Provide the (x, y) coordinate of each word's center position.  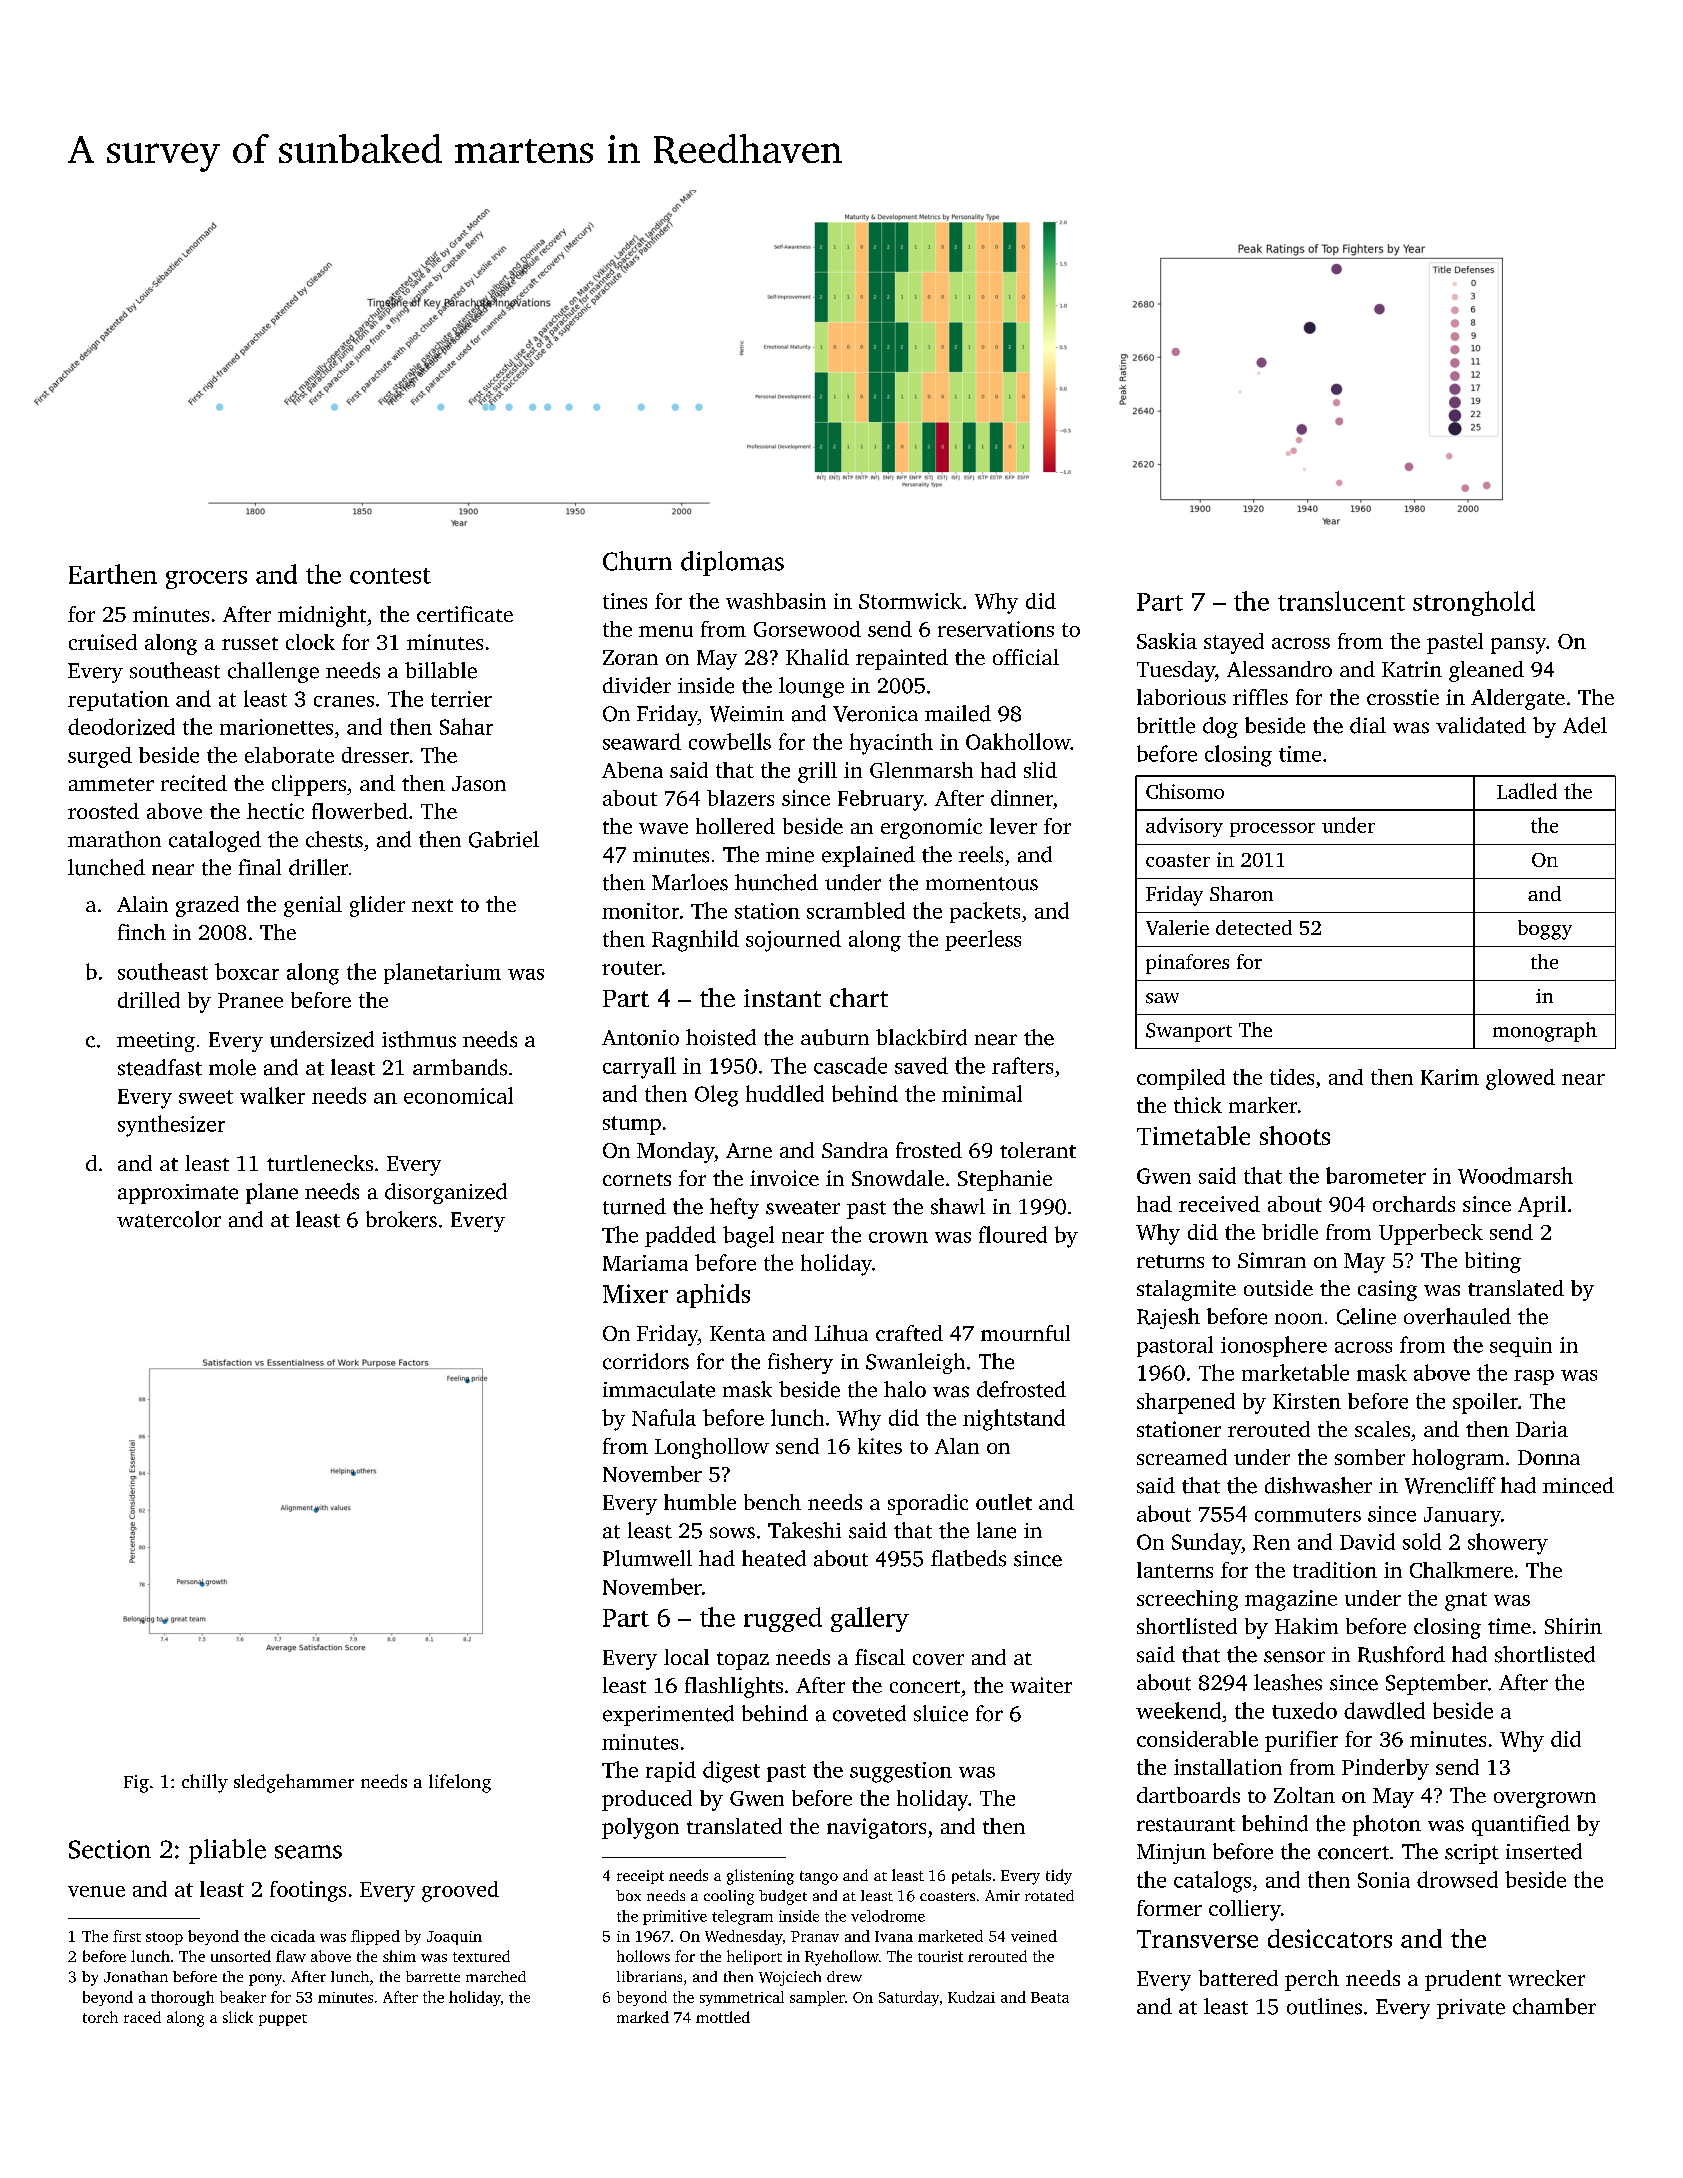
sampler (817, 1998)
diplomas (732, 563)
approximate (178, 1194)
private (1471, 2009)
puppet (283, 2020)
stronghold (1474, 603)
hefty (734, 1208)
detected (1254, 927)
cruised (103, 642)
